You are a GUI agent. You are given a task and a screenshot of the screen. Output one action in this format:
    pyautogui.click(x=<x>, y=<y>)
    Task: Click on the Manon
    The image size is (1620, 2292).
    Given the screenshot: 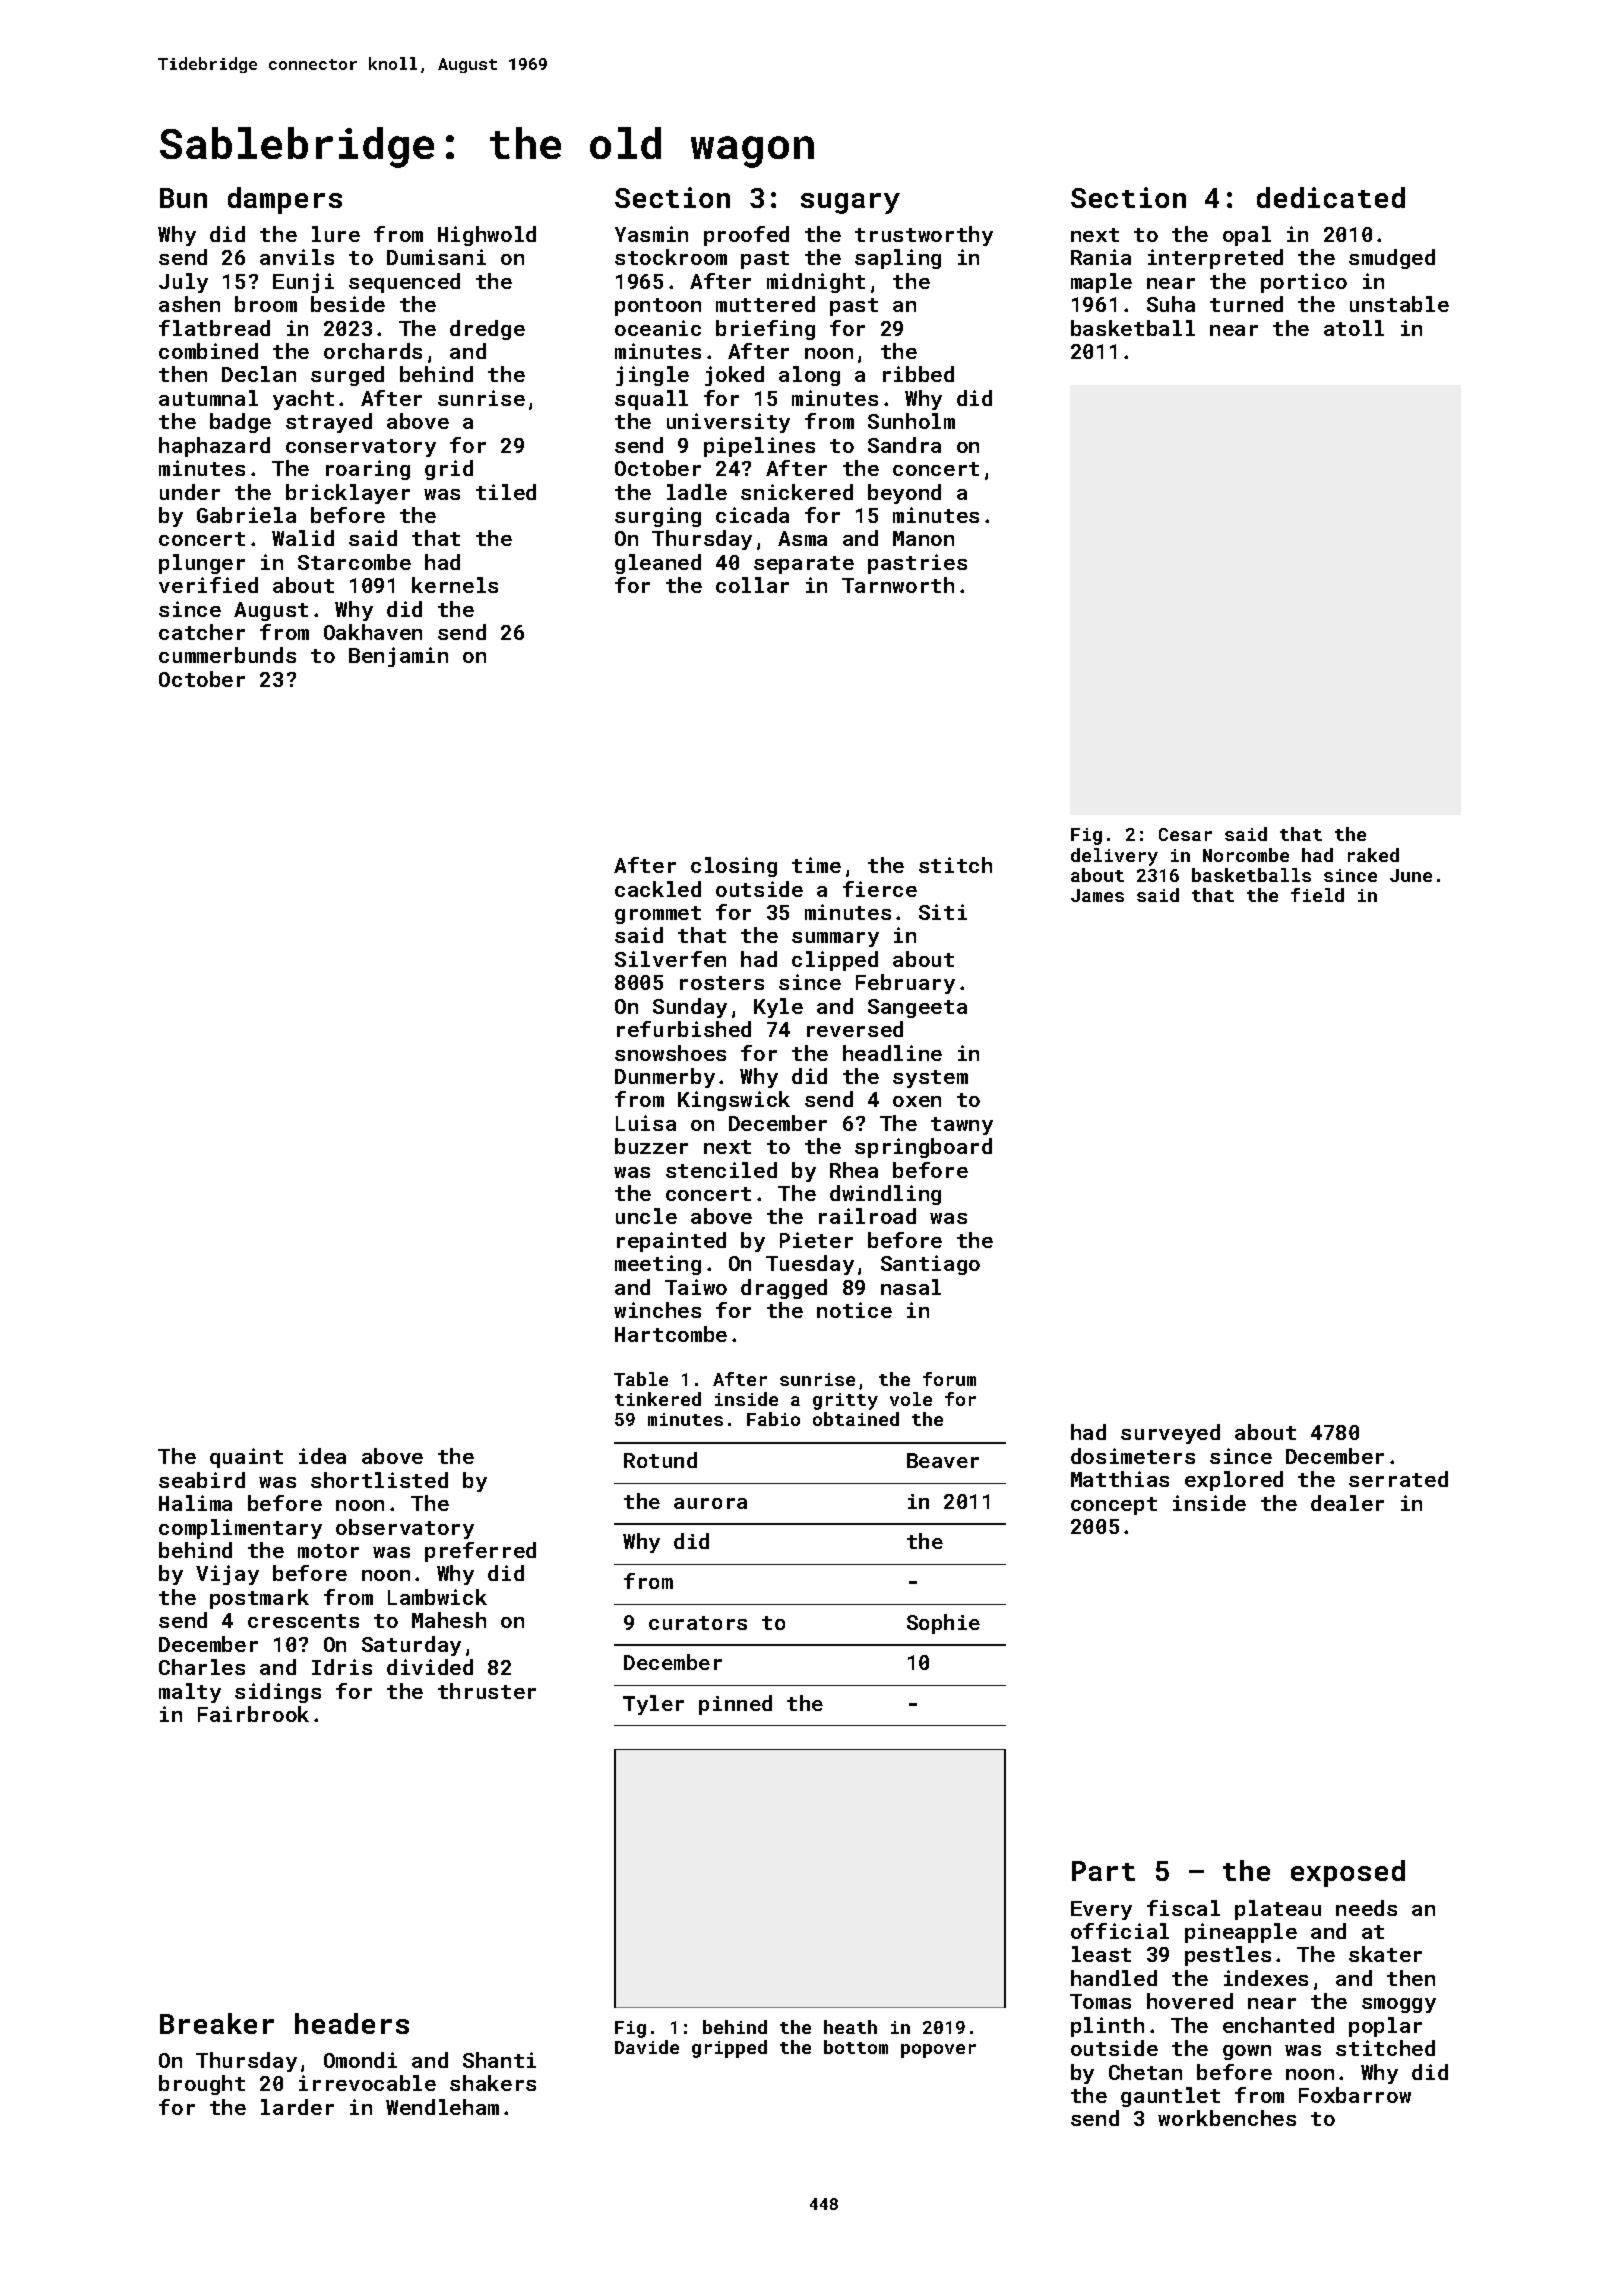 What is the action you would take?
    pyautogui.click(x=923, y=538)
